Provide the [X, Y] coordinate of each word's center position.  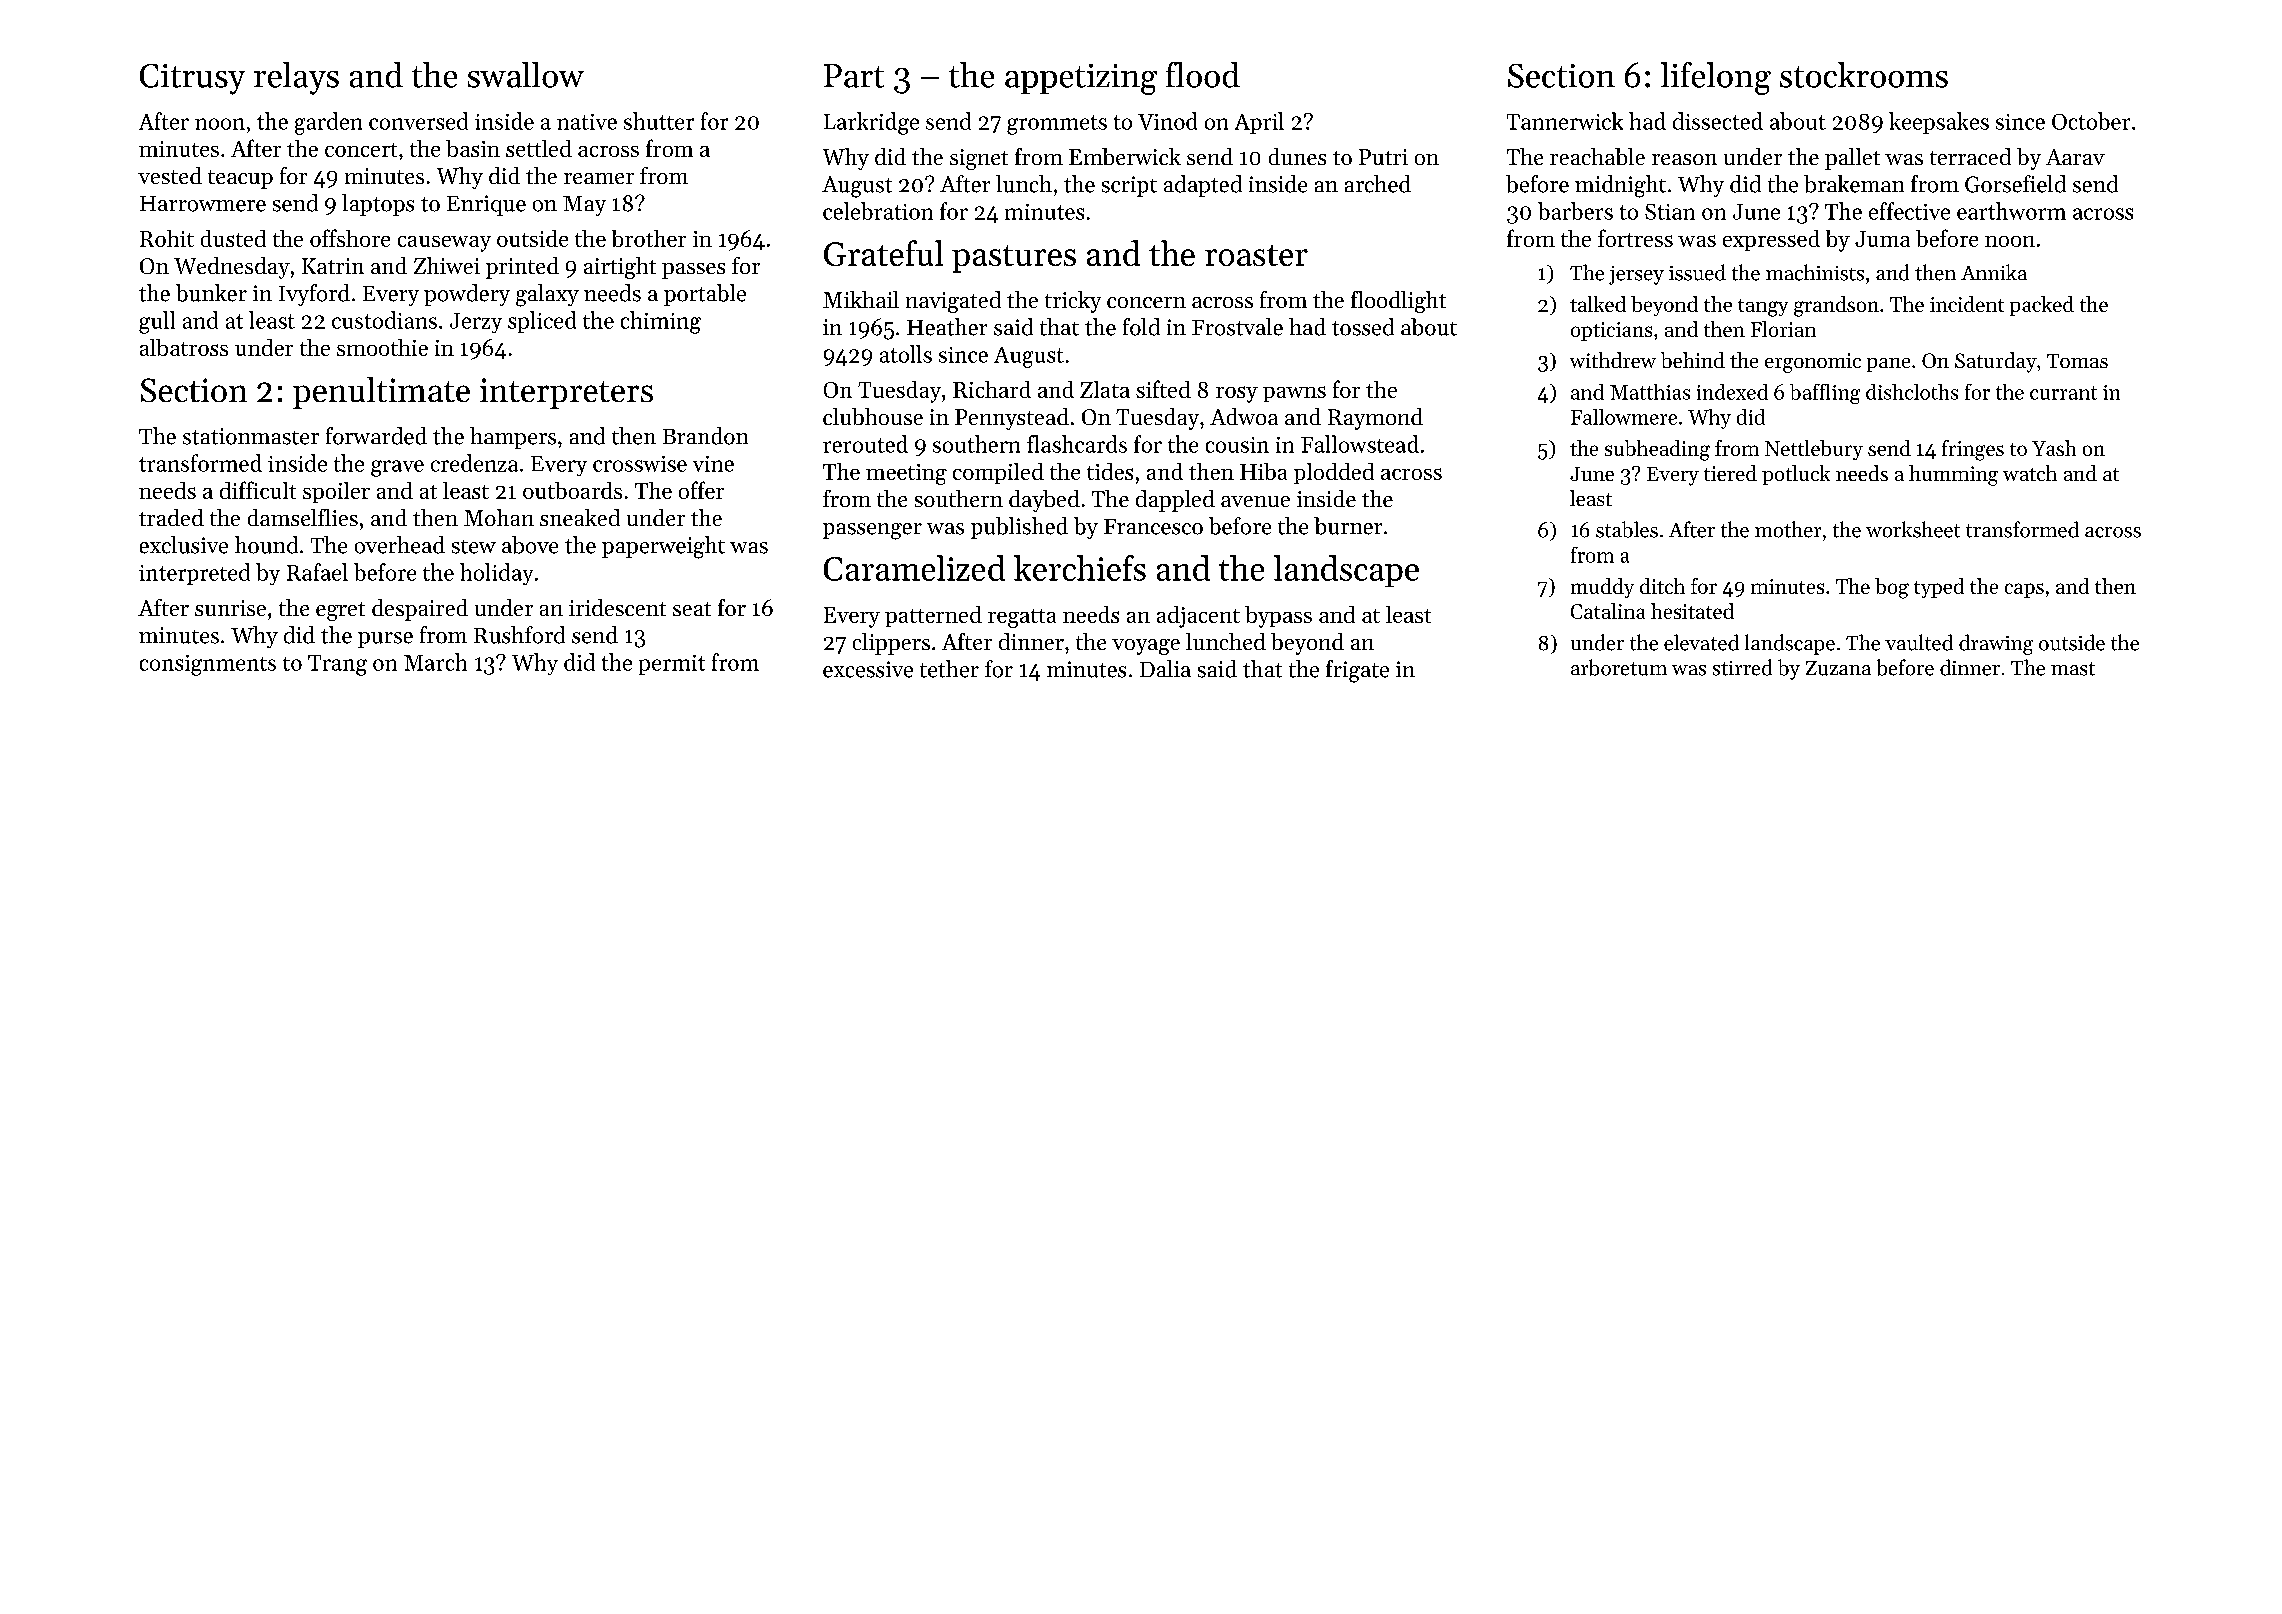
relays [296, 78]
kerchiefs [1080, 568]
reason [1684, 159]
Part [854, 76]
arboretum [1619, 667]
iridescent [617, 607]
